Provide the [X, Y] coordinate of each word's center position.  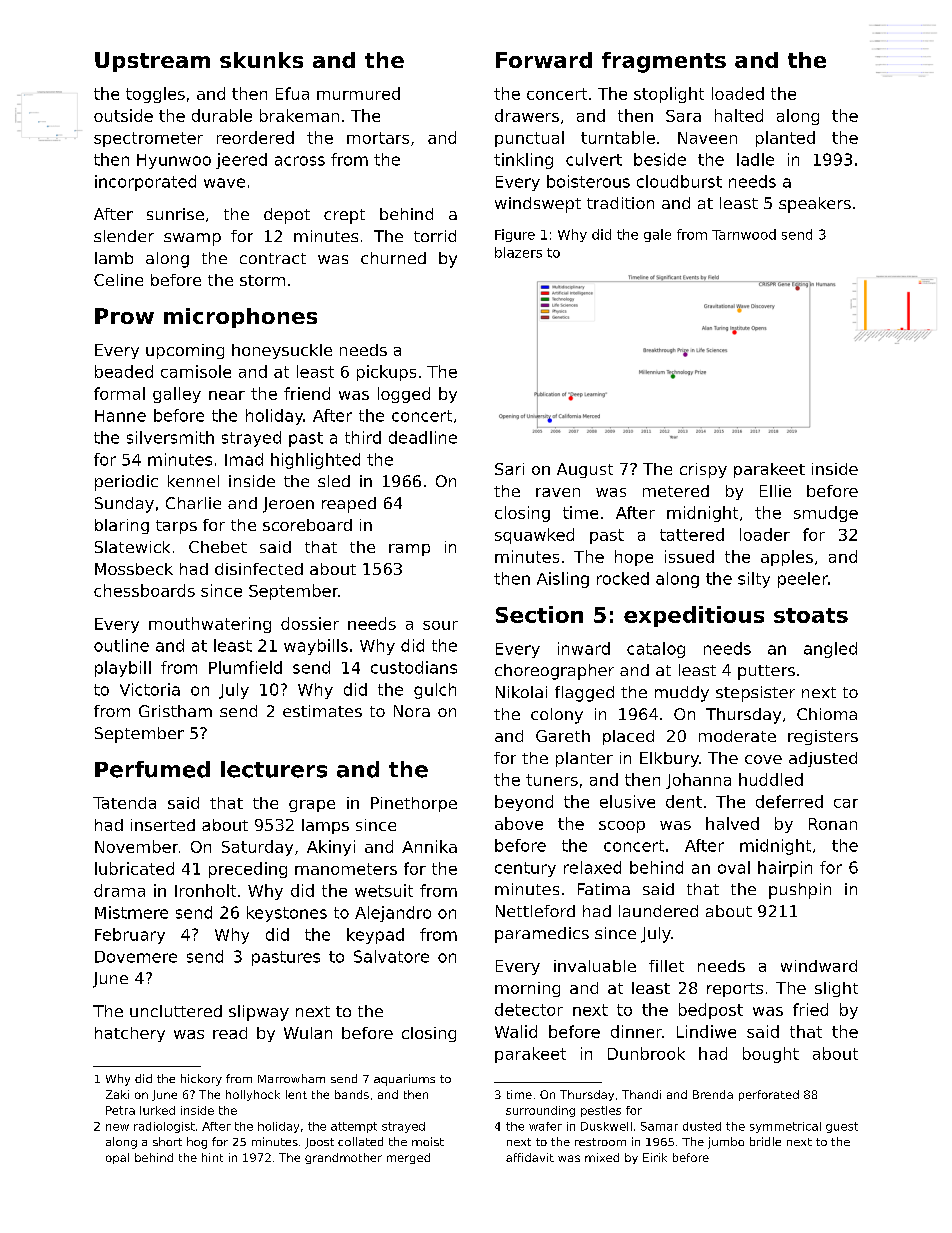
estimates [322, 711]
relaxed [592, 867]
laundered [658, 911]
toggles [155, 95]
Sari [509, 469]
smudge [826, 514]
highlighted [315, 461]
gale [657, 235]
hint [212, 1157]
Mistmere [131, 912]
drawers [527, 115]
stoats [811, 615]
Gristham [175, 711]
